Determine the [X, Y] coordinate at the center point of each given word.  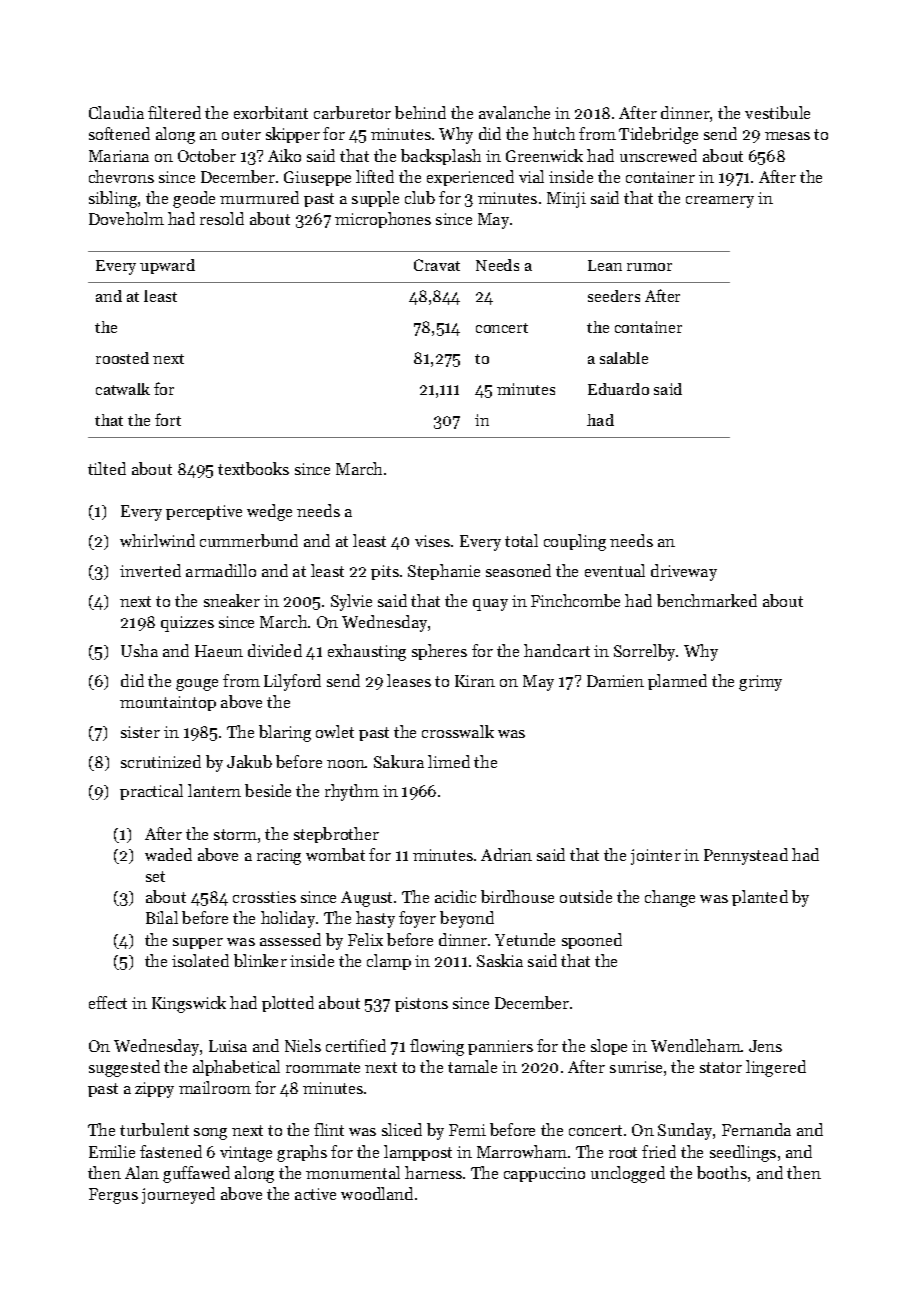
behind [420, 112]
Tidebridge [658, 135]
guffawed [196, 1174]
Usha [139, 650]
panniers [500, 1047]
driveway [684, 572]
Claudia [116, 112]
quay [490, 605]
